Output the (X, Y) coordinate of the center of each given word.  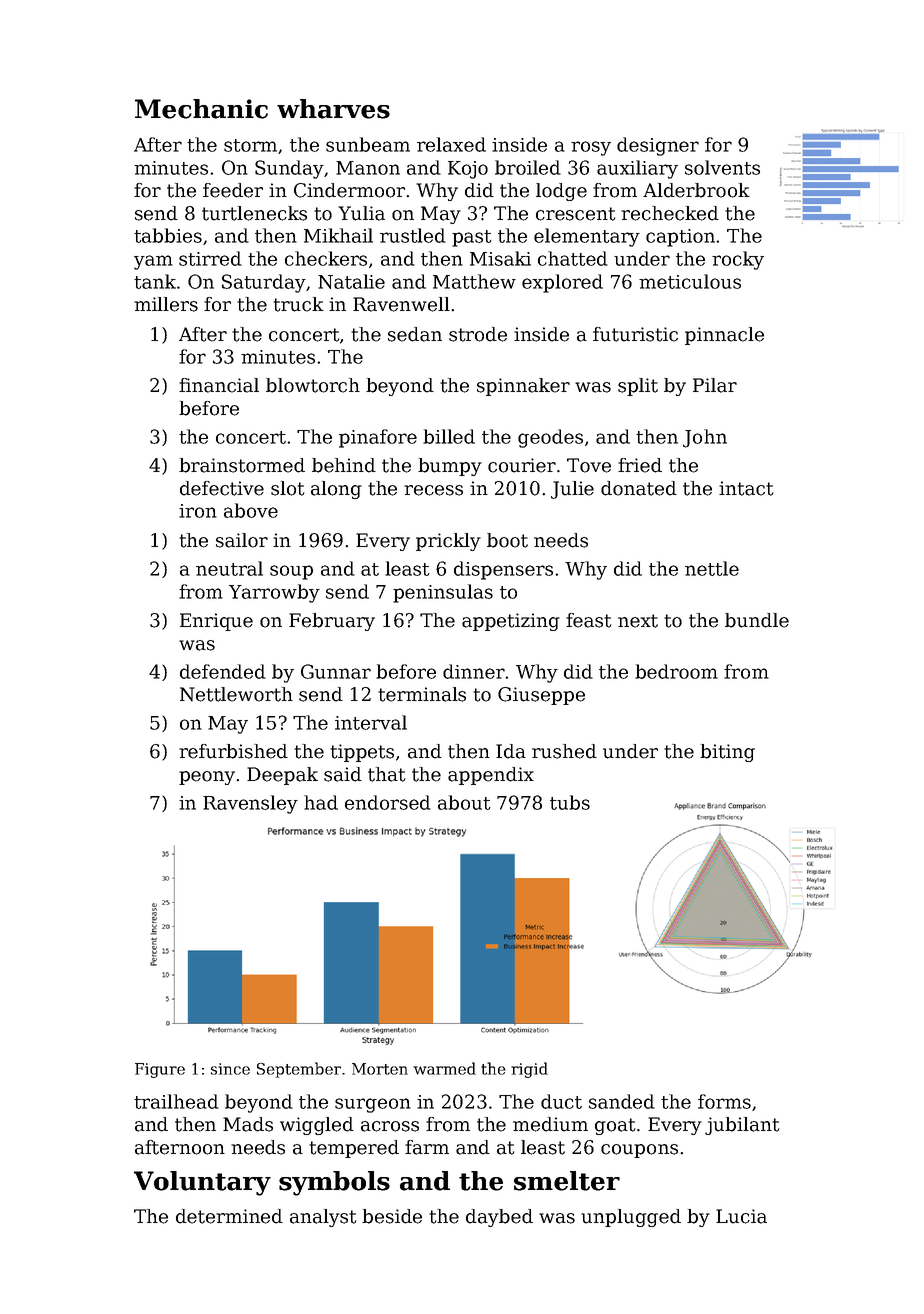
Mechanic (201, 109)
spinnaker (523, 387)
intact (746, 488)
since (230, 1069)
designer (658, 146)
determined (229, 1216)
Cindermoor (349, 190)
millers (166, 304)
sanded (622, 1101)
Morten (380, 1069)
